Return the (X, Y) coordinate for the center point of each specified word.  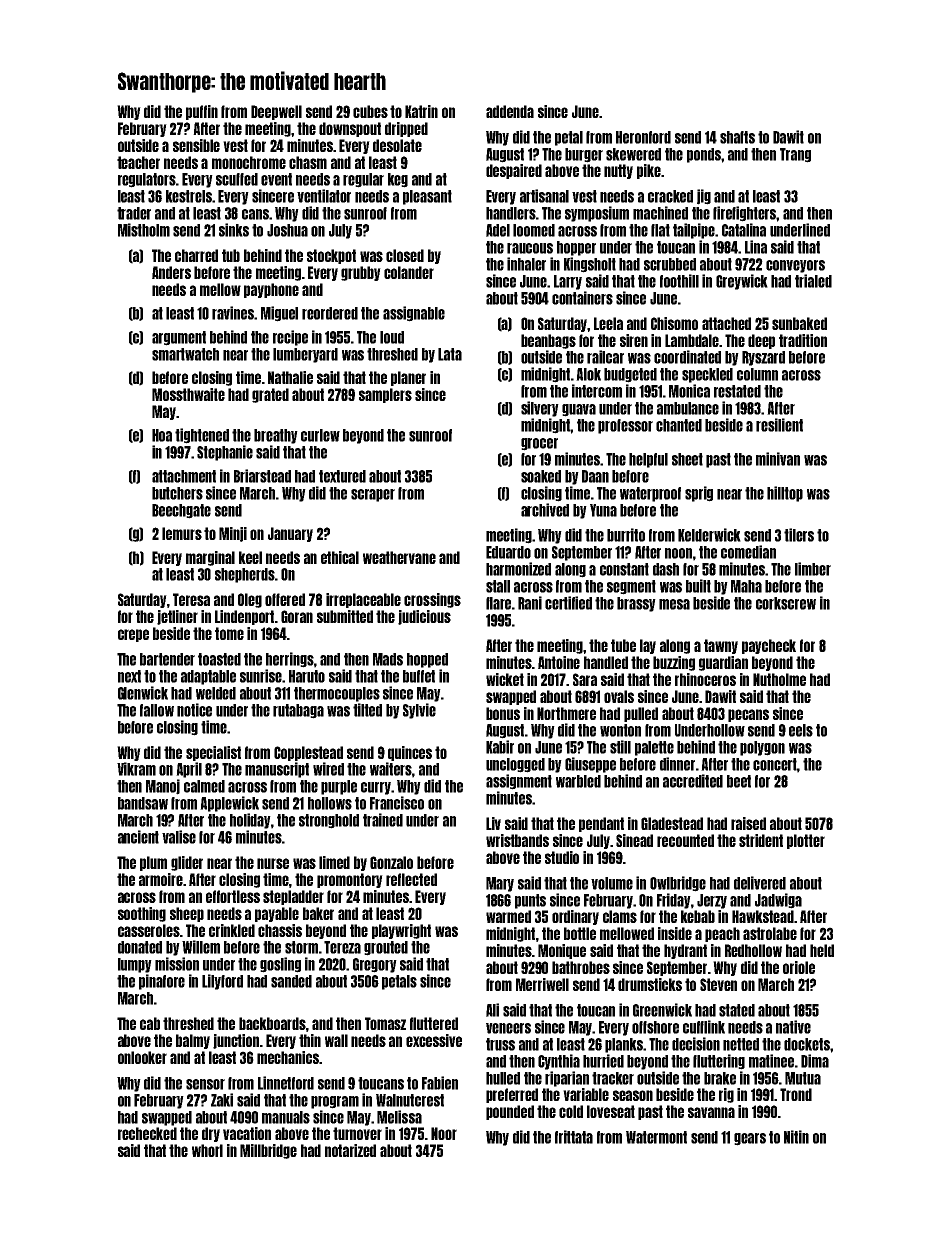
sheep (187, 914)
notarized (350, 1150)
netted (741, 1044)
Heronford (643, 137)
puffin (202, 112)
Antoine (559, 662)
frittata (574, 1137)
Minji (233, 534)
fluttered (434, 1023)
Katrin (421, 111)
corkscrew (786, 603)
